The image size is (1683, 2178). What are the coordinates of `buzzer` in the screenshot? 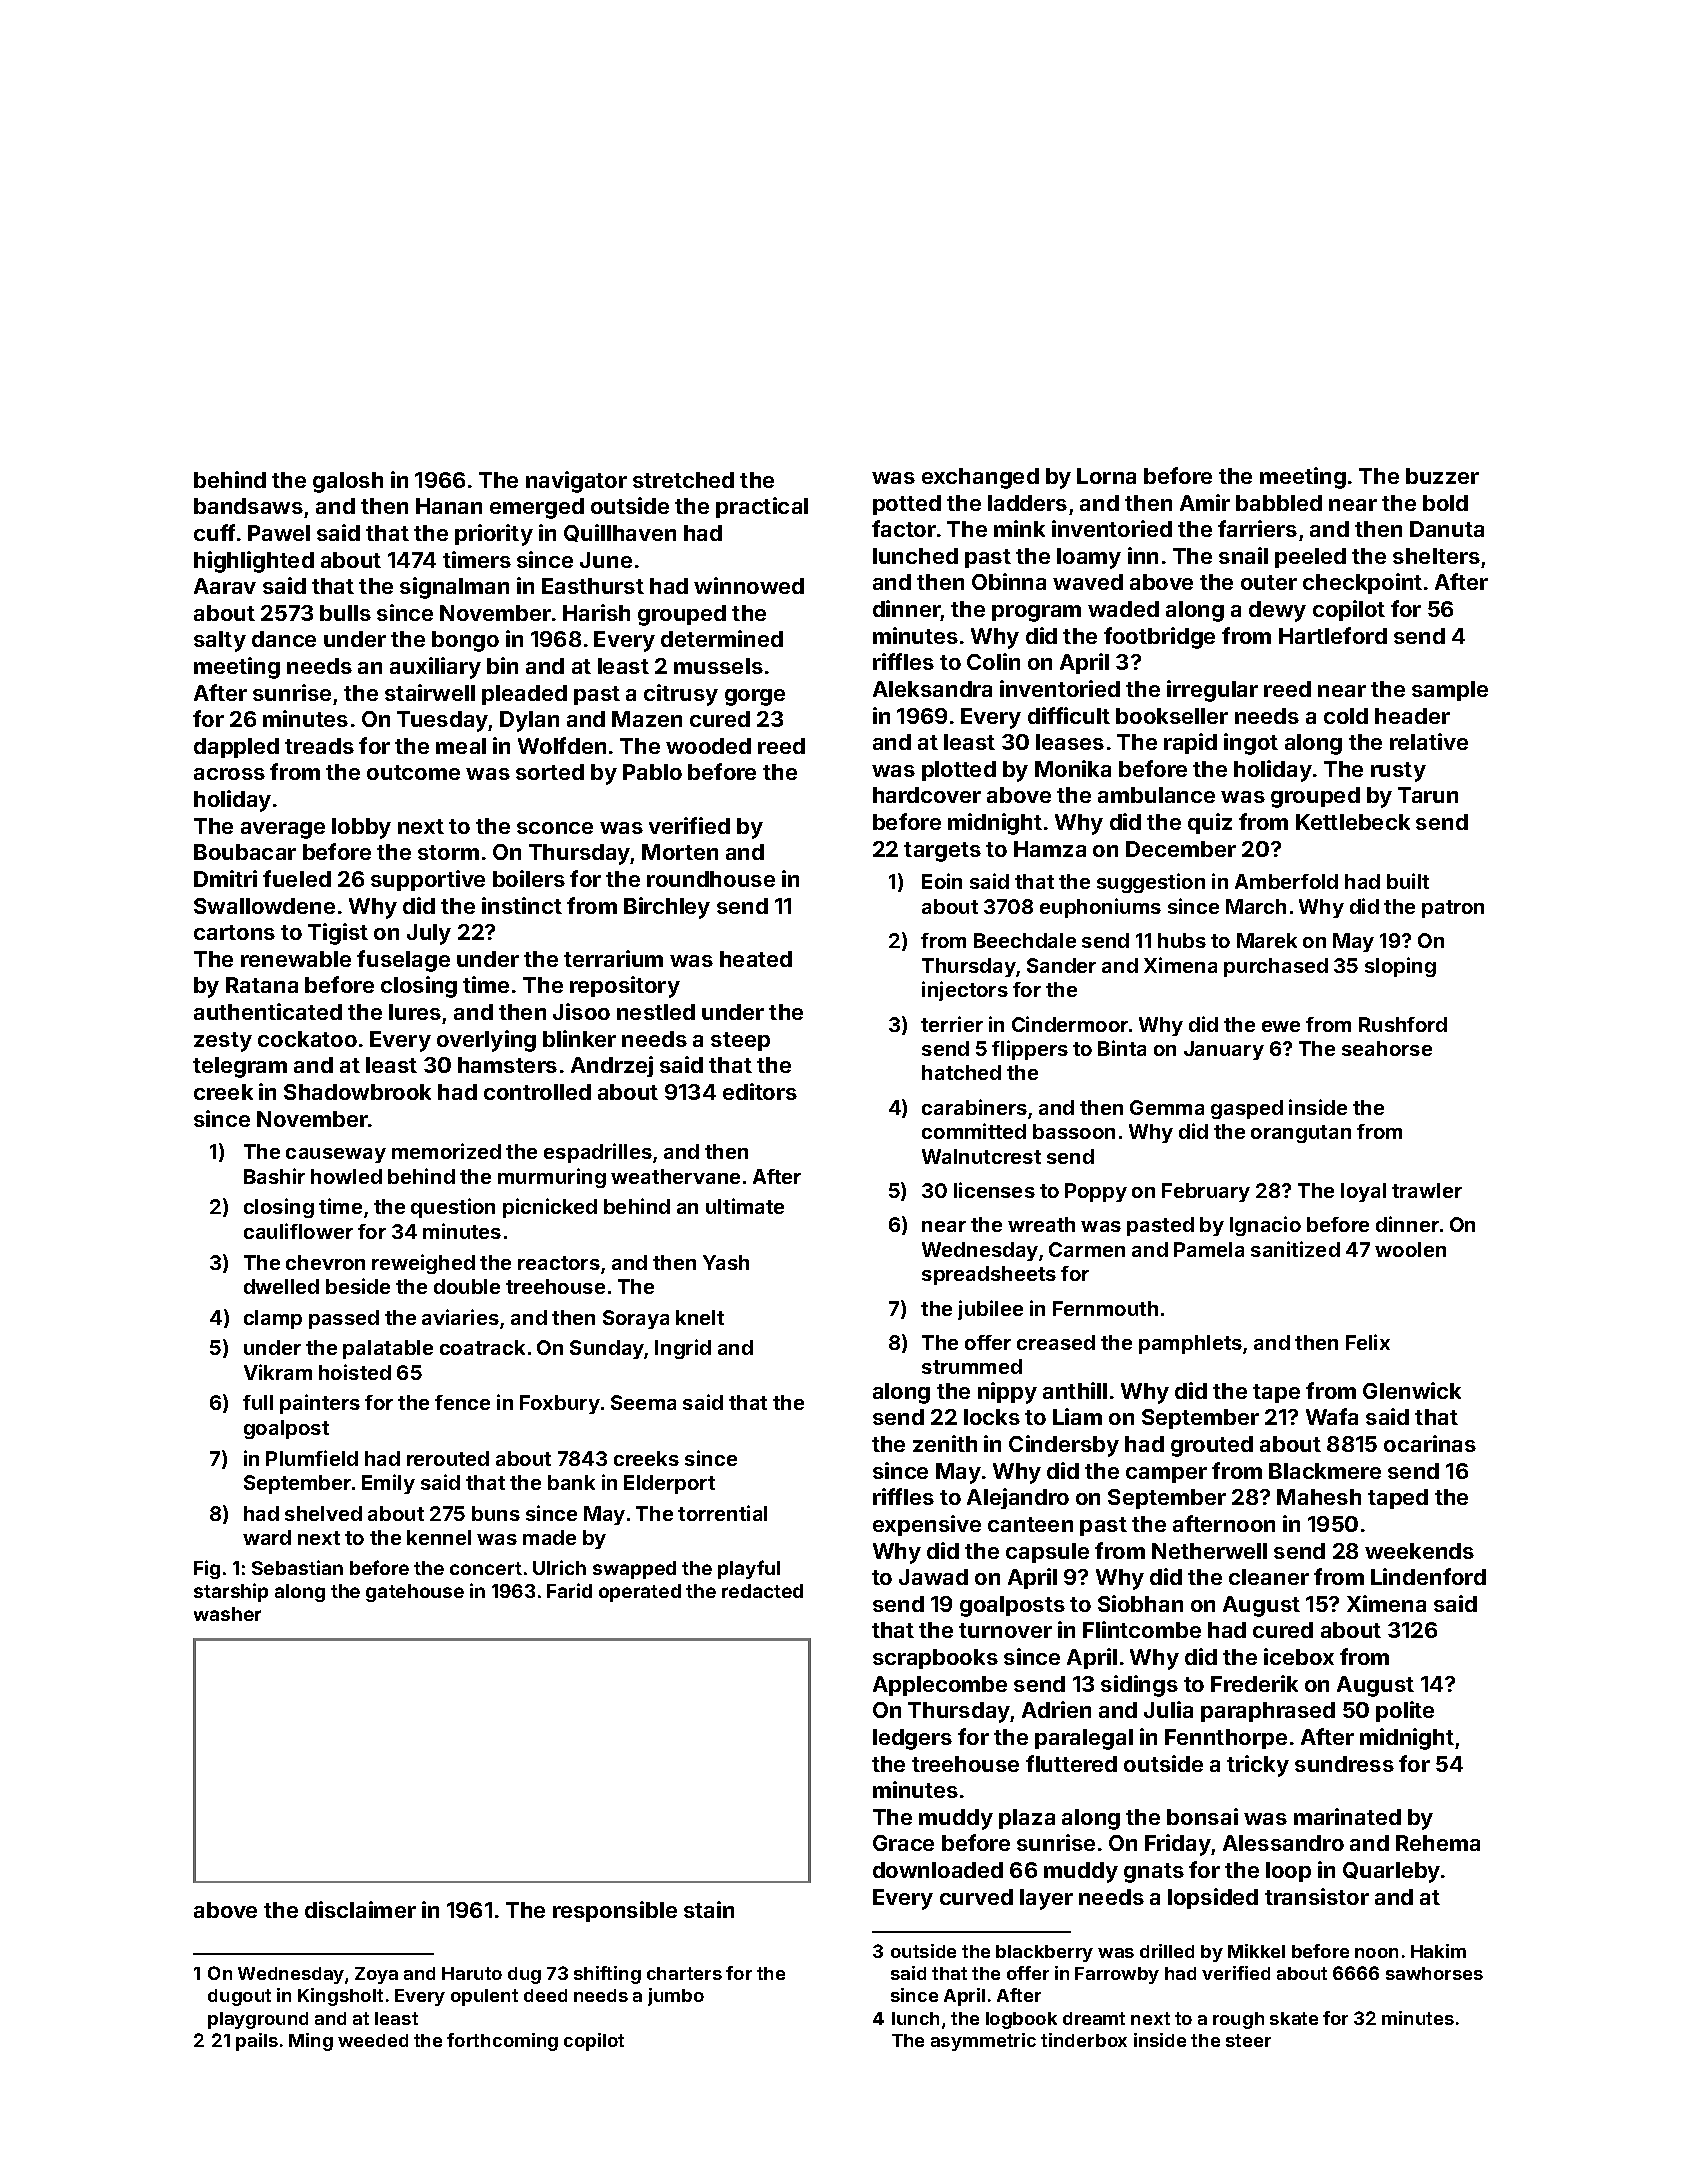 It's located at (1442, 476).
